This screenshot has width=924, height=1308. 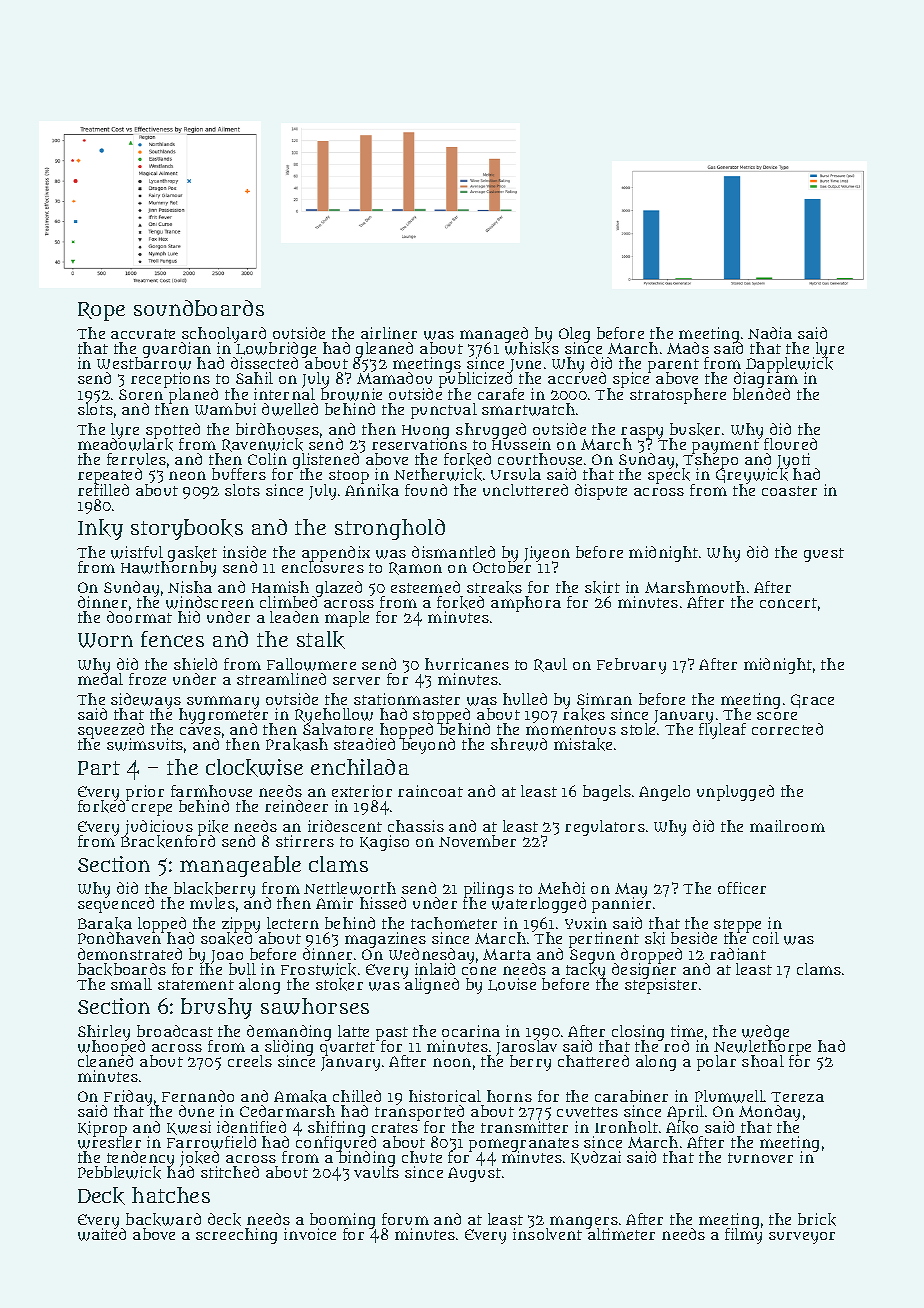 I want to click on stoker, so click(x=339, y=984).
